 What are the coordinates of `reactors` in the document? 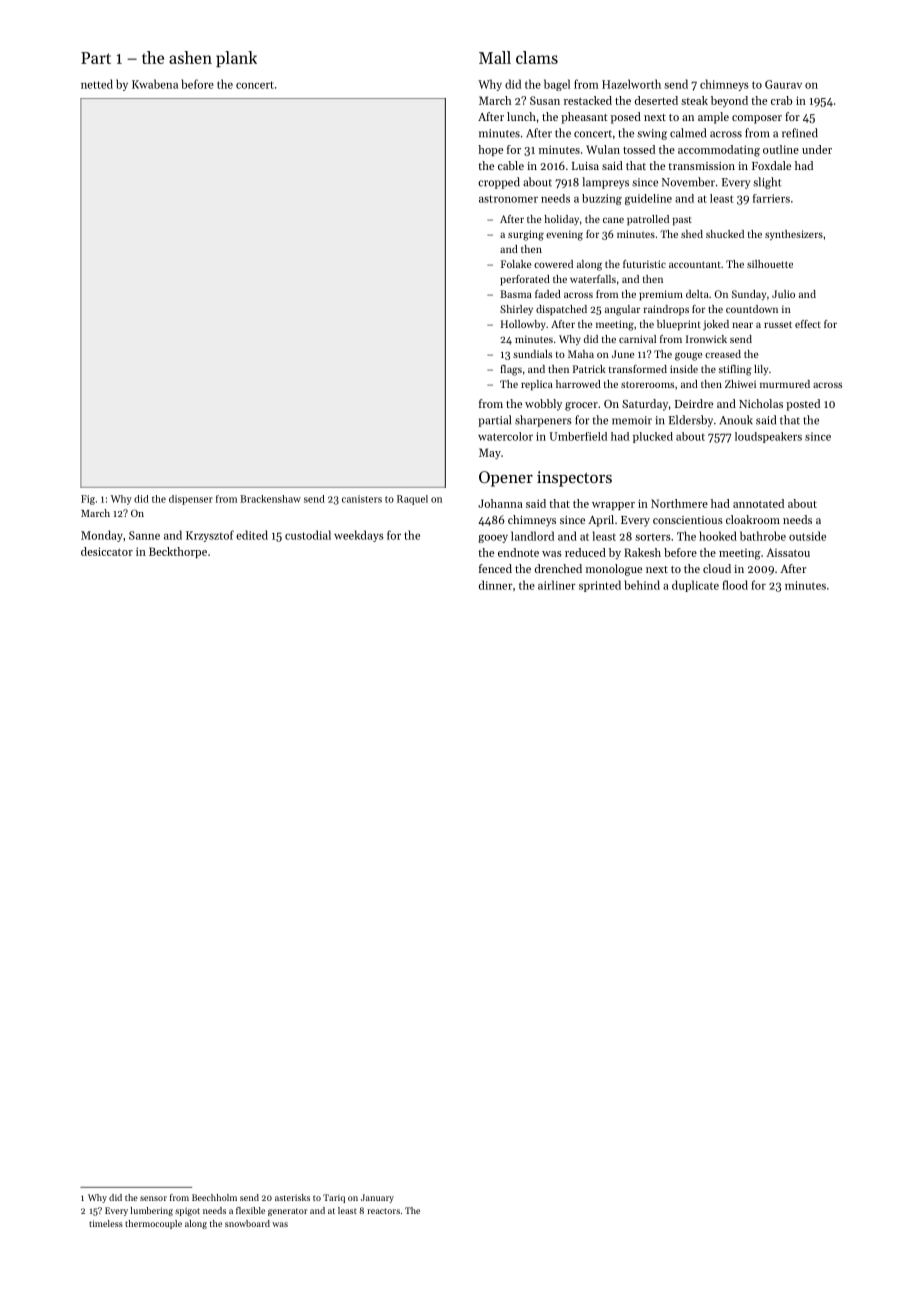 It's located at (383, 1211).
